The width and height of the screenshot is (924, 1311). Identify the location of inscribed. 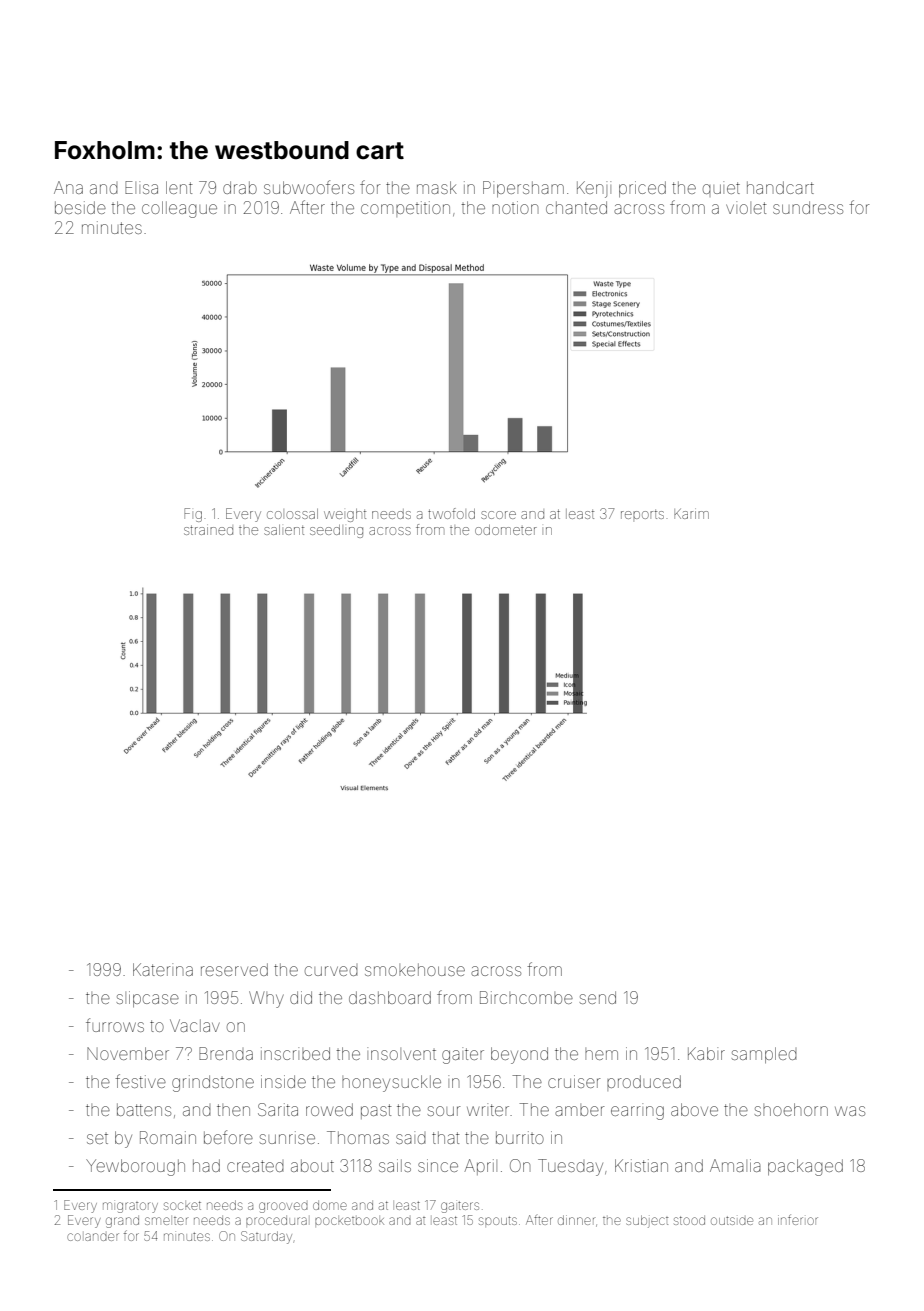
(295, 1053).
